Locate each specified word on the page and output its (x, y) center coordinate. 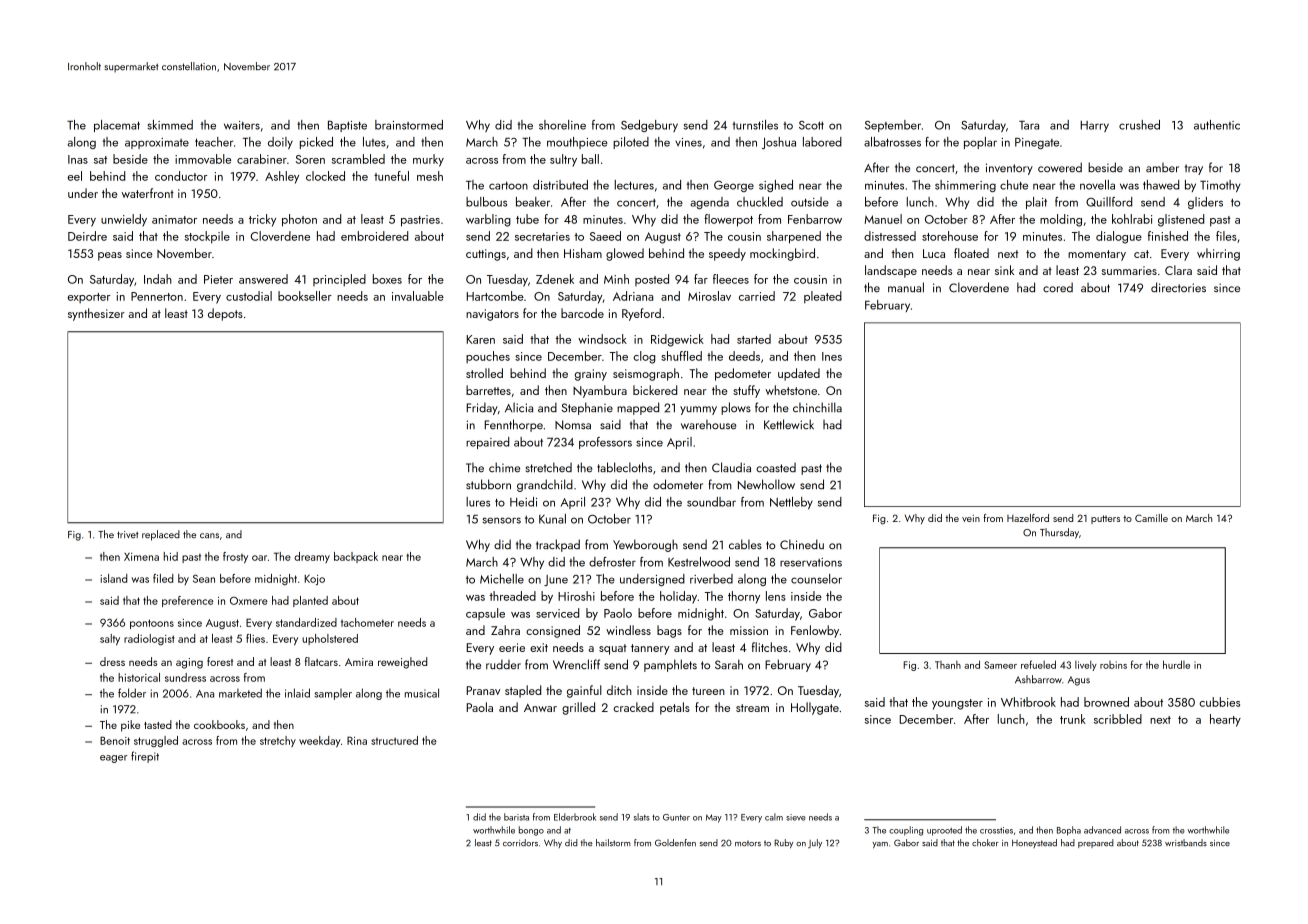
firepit (145, 757)
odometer (678, 484)
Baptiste (347, 126)
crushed (1139, 125)
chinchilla (817, 407)
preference (187, 601)
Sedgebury (649, 126)
